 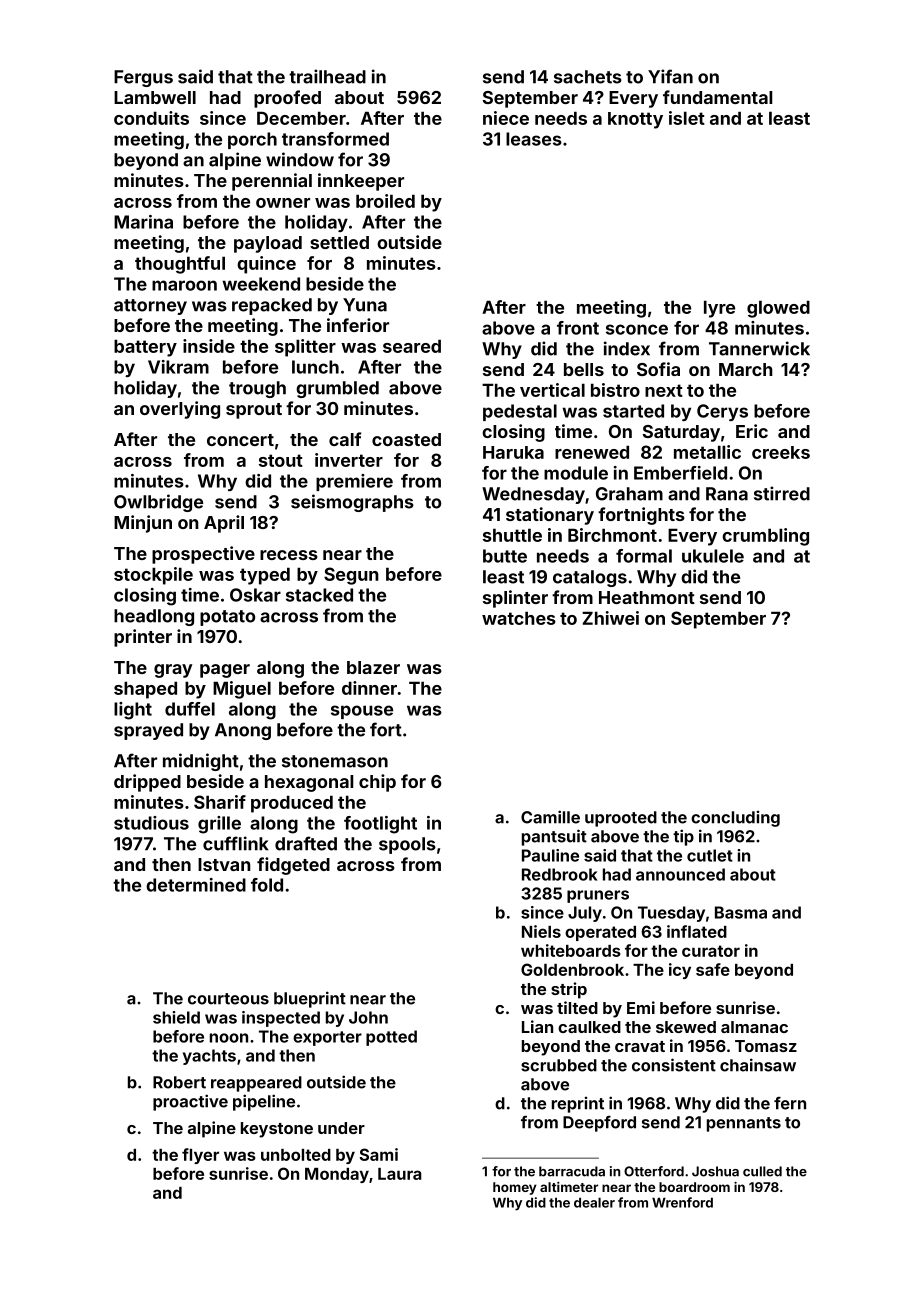 I want to click on dealer, so click(x=594, y=1202).
